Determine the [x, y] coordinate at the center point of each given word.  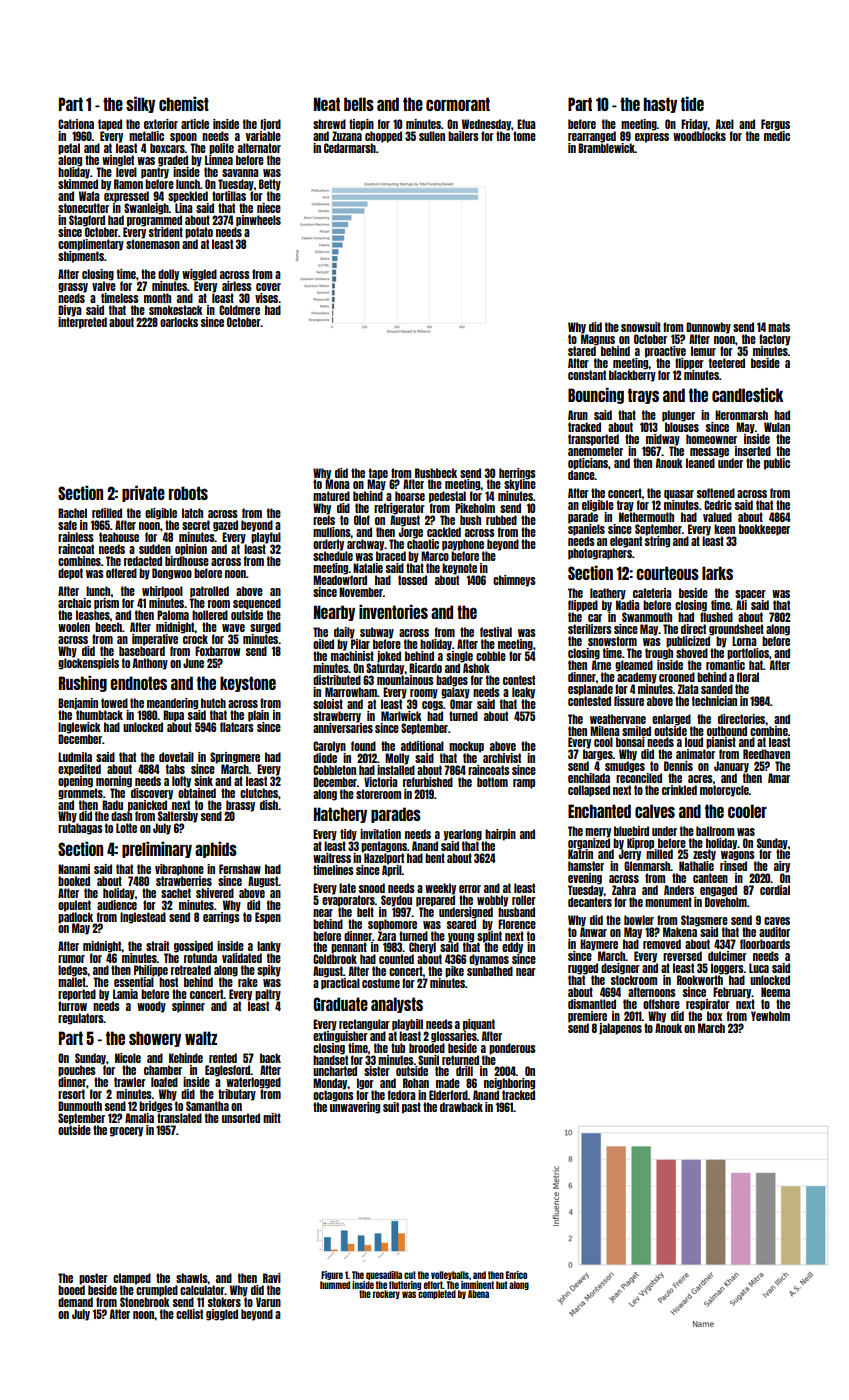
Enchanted [599, 811]
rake [248, 982]
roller [524, 900]
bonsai [630, 742]
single [459, 657]
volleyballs [450, 1275]
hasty [660, 105]
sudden [155, 549]
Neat [327, 104]
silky [140, 104]
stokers [224, 1302]
